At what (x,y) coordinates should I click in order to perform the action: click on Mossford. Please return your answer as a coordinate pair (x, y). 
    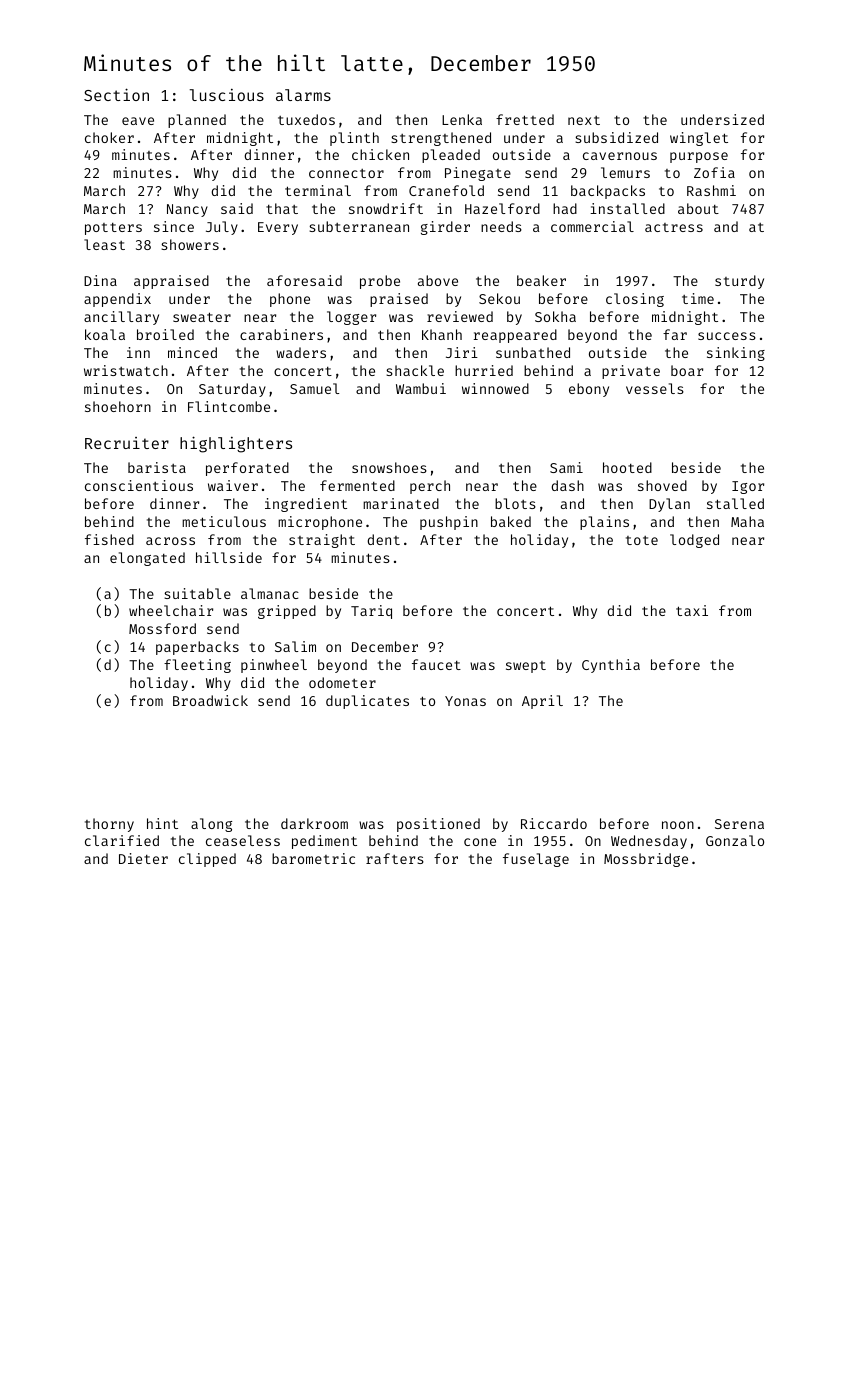
    Looking at the image, I should click on (162, 628).
